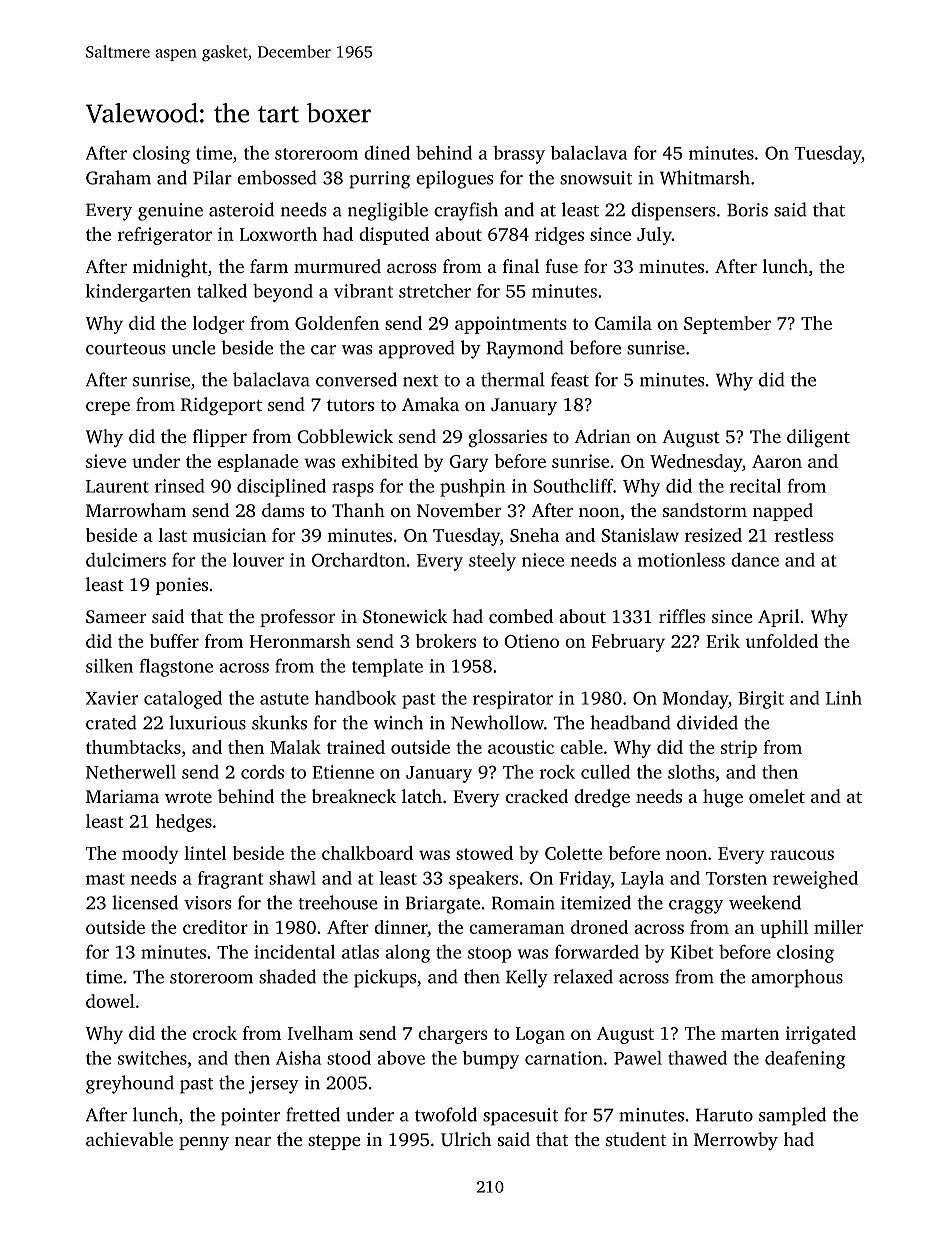 Image resolution: width=952 pixels, height=1233 pixels. Describe the element at coordinates (519, 155) in the image. I see `brassy` at that location.
